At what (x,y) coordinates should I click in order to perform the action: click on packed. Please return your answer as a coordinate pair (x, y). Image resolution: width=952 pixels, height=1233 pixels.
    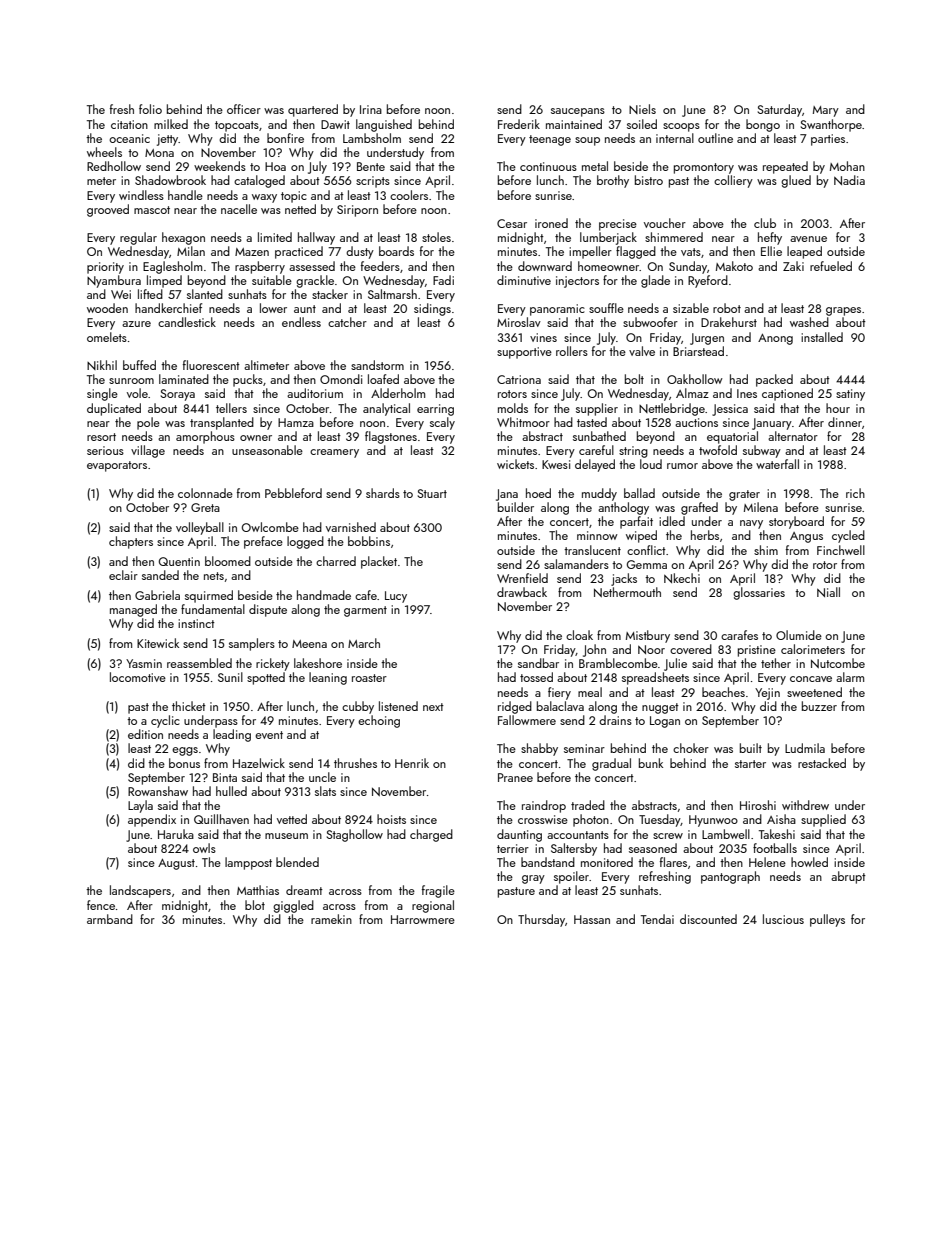
    Looking at the image, I should click on (774, 380).
